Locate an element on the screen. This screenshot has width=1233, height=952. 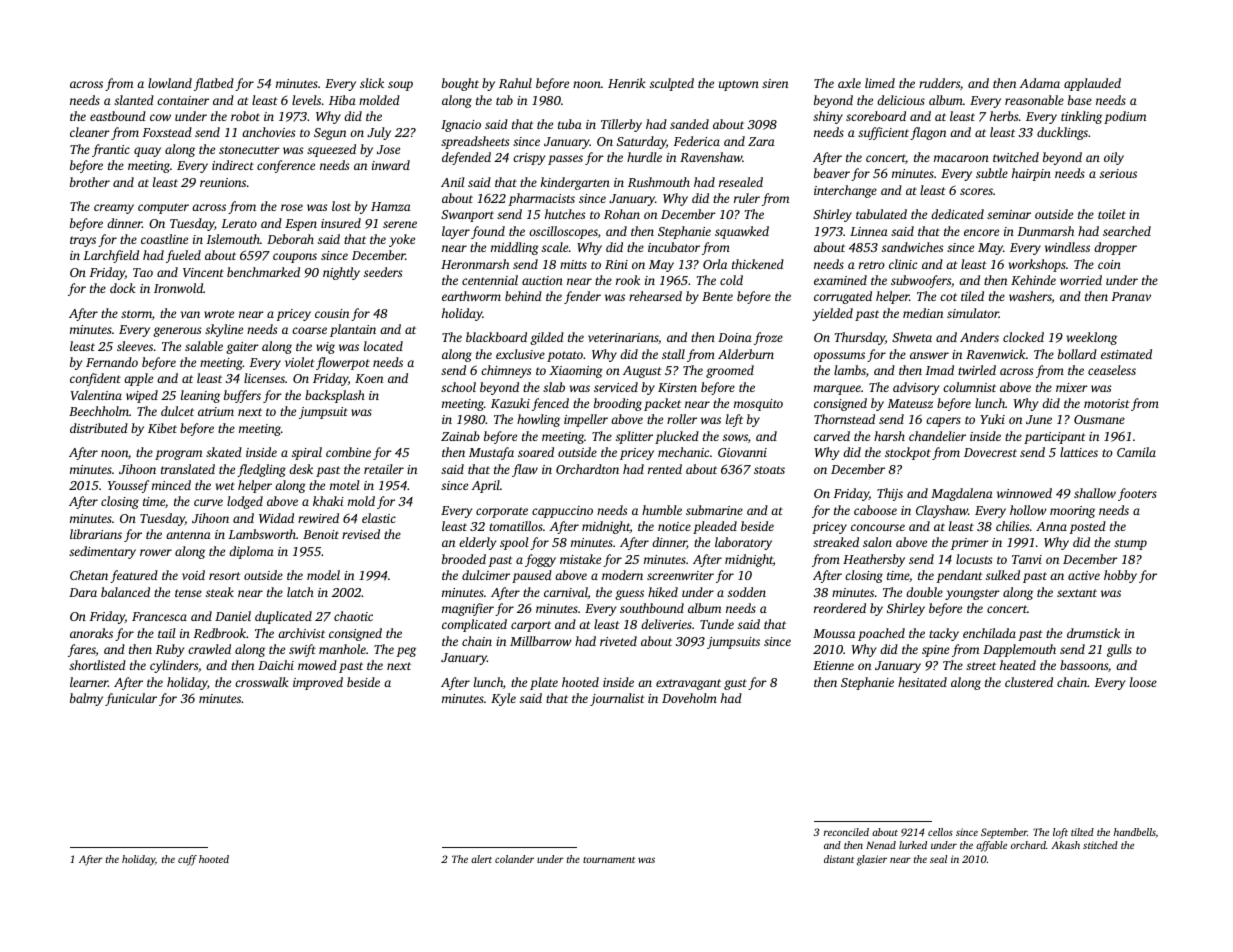
loose is located at coordinates (1143, 682).
